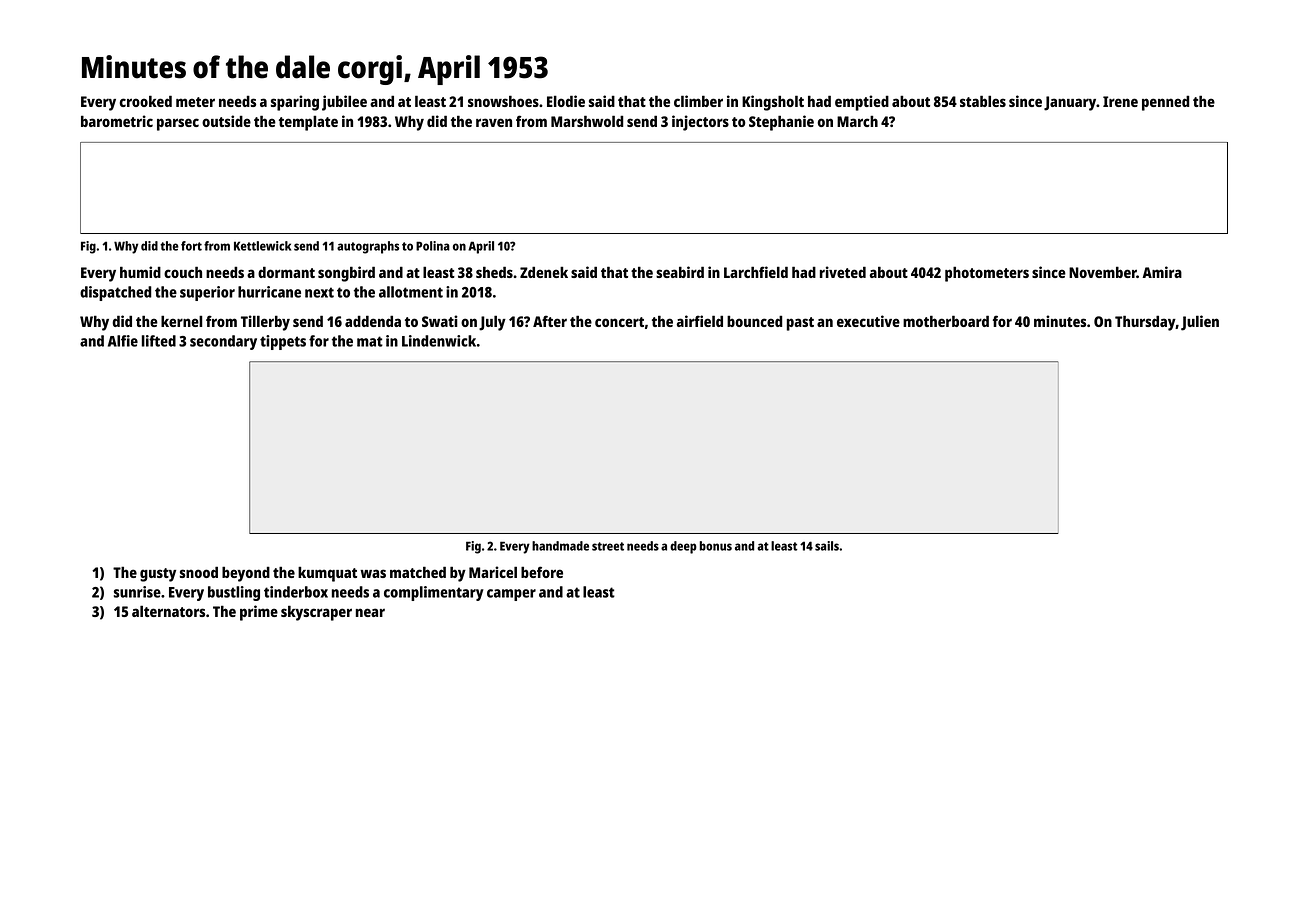 The height and width of the screenshot is (924, 1308). Describe the element at coordinates (370, 612) in the screenshot. I see `near` at that location.
